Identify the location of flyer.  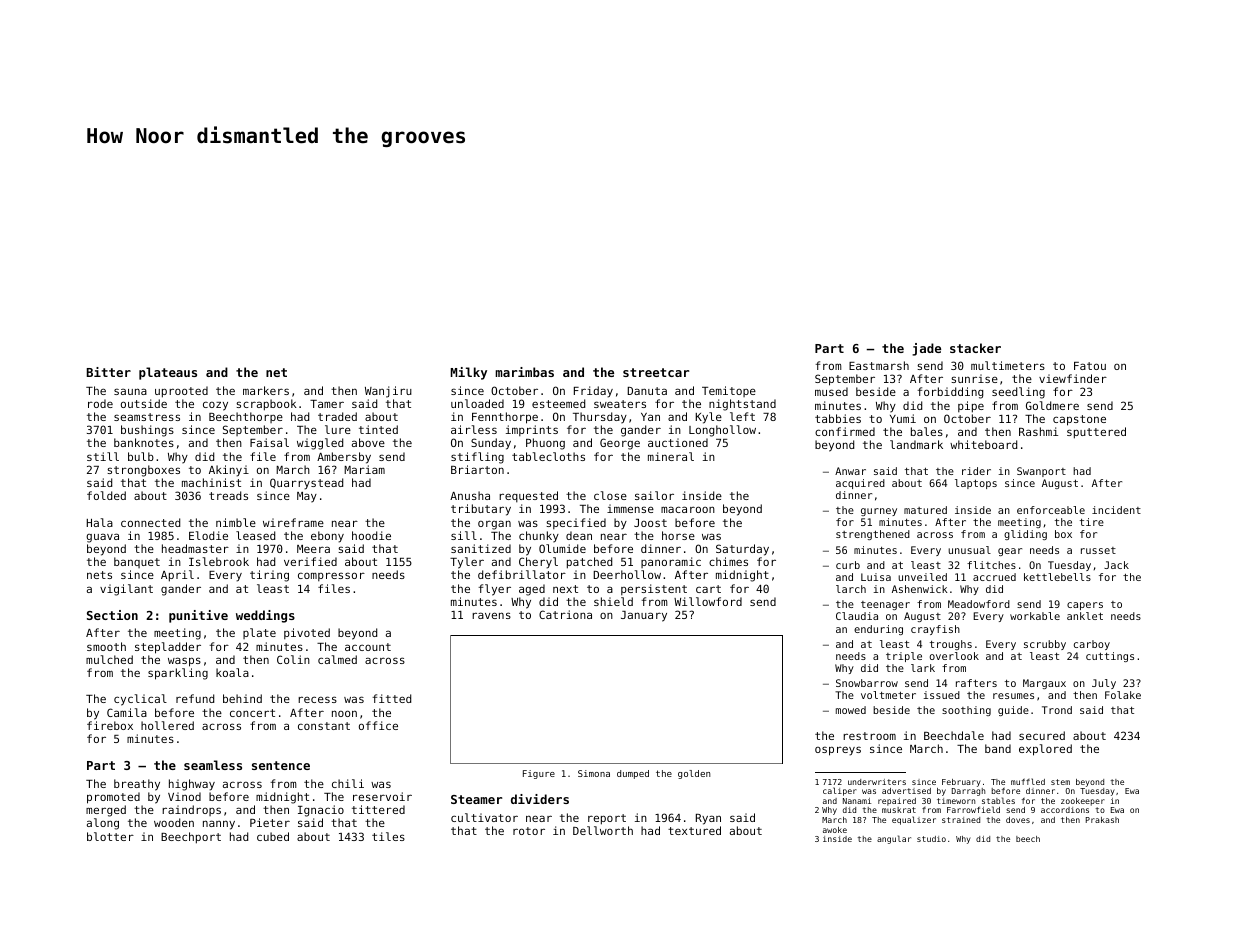
(494, 590).
